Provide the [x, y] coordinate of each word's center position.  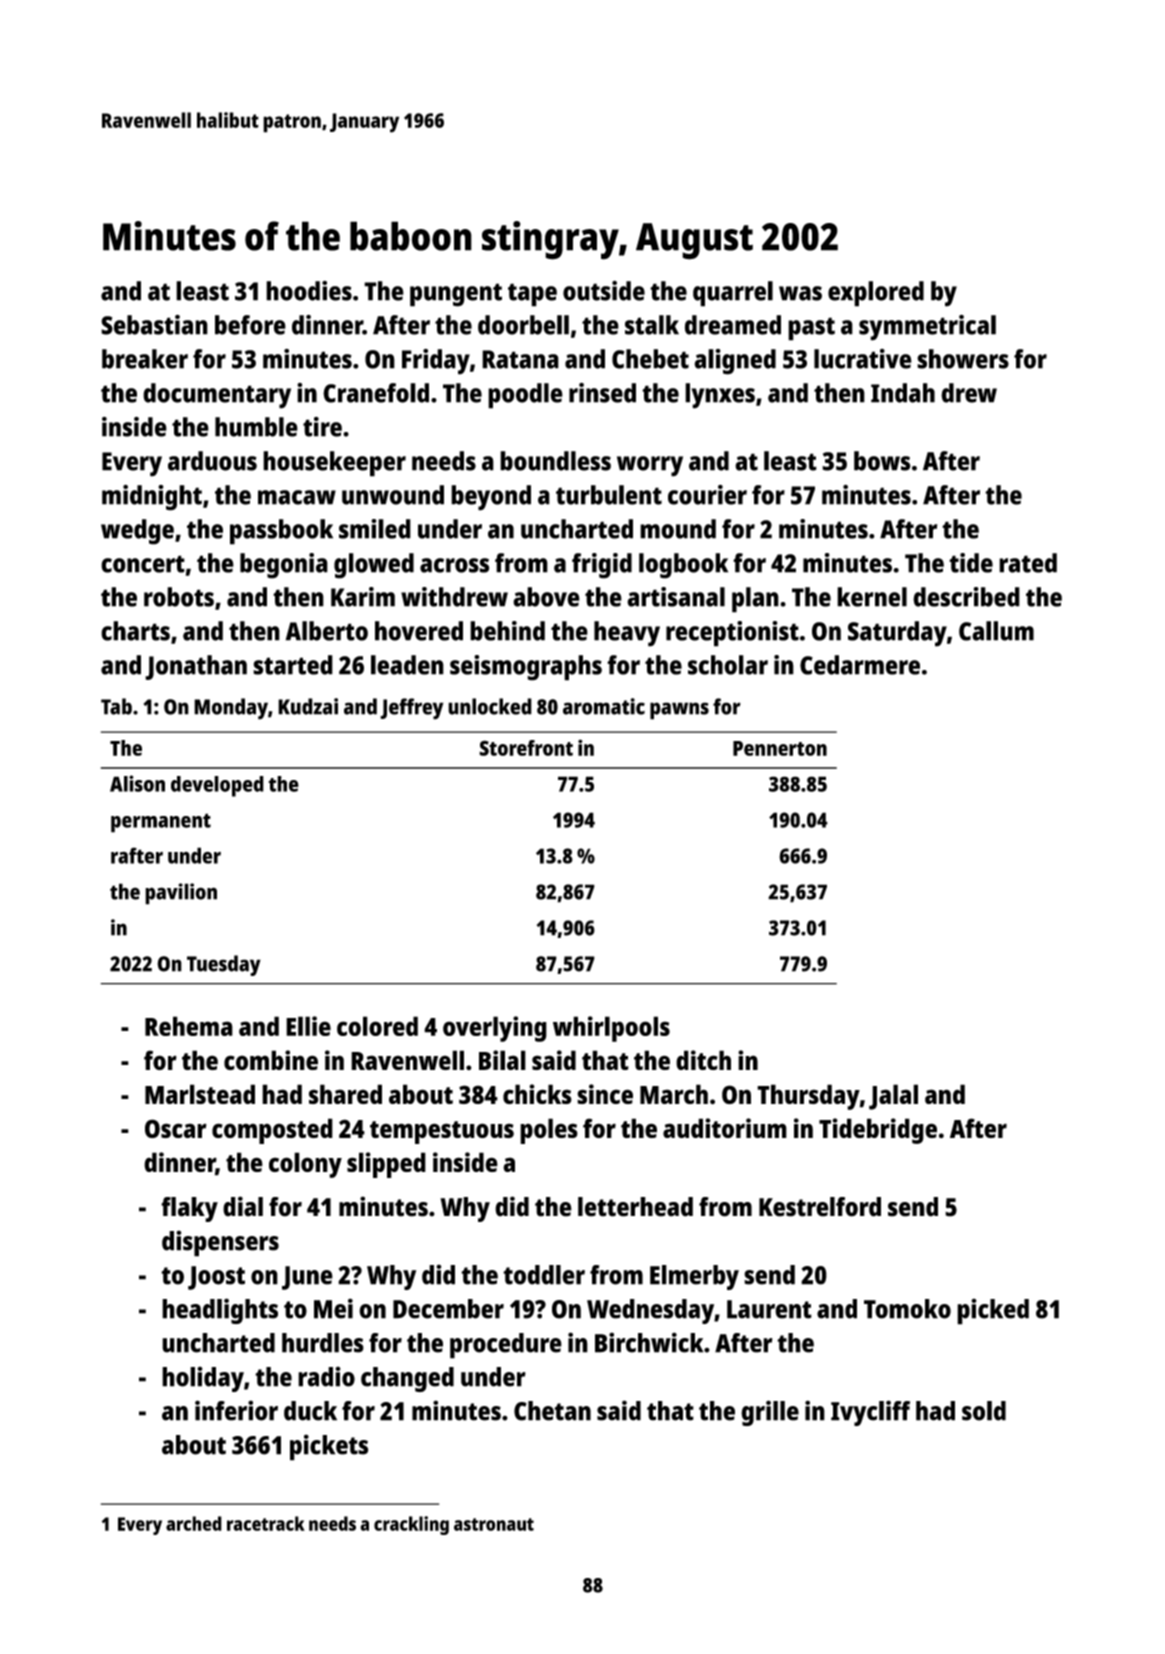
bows [882, 461]
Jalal [893, 1097]
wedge [137, 532]
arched [194, 1523]
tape [532, 295]
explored [876, 294]
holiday [203, 1379]
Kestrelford [820, 1207]
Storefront [526, 748]
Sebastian [154, 324]
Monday [231, 709]
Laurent [769, 1309]
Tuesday [224, 965]
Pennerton [780, 748]
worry [650, 466]
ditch [703, 1060]
